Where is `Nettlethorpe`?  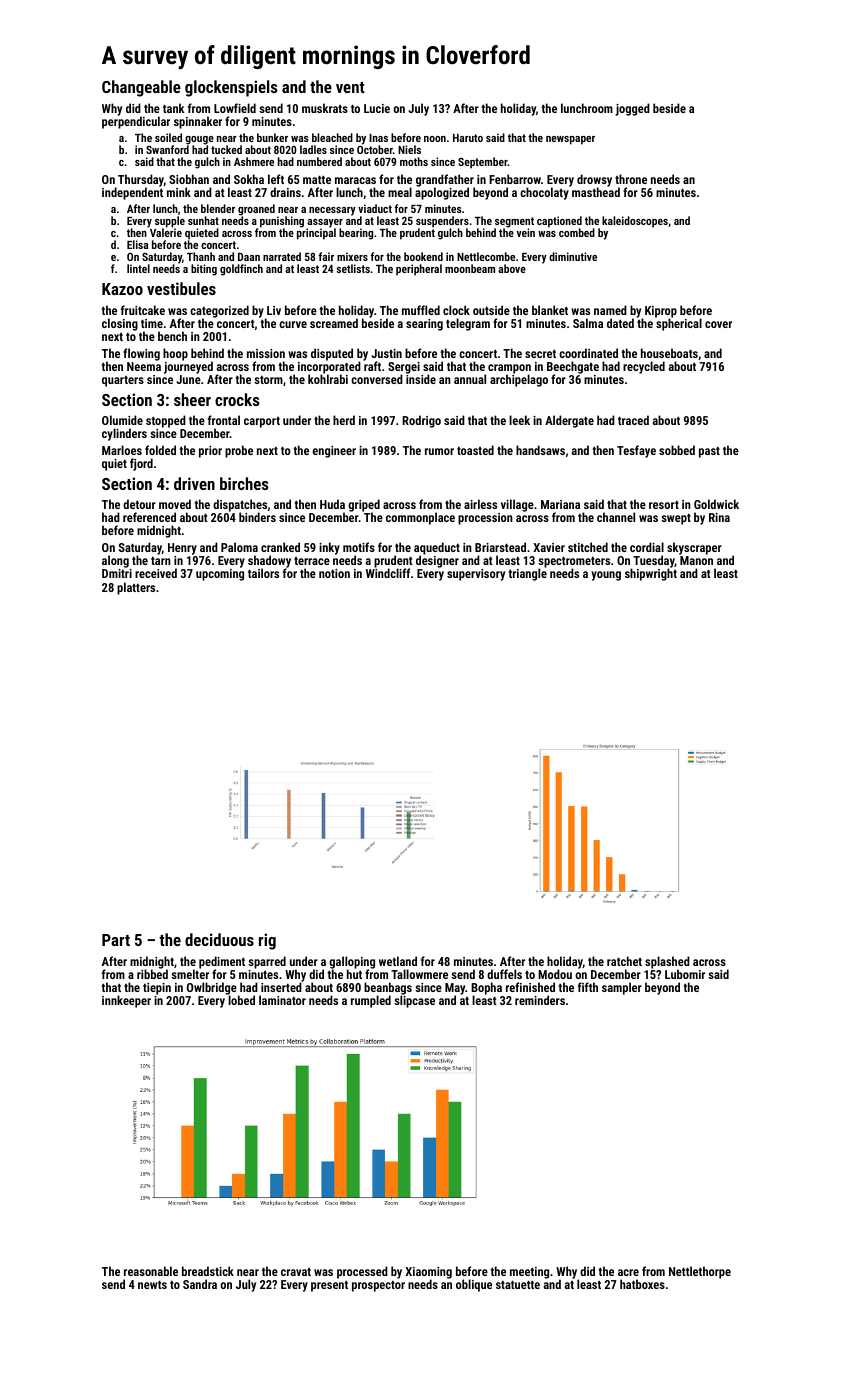
Nettlethorpe is located at coordinates (700, 1272).
